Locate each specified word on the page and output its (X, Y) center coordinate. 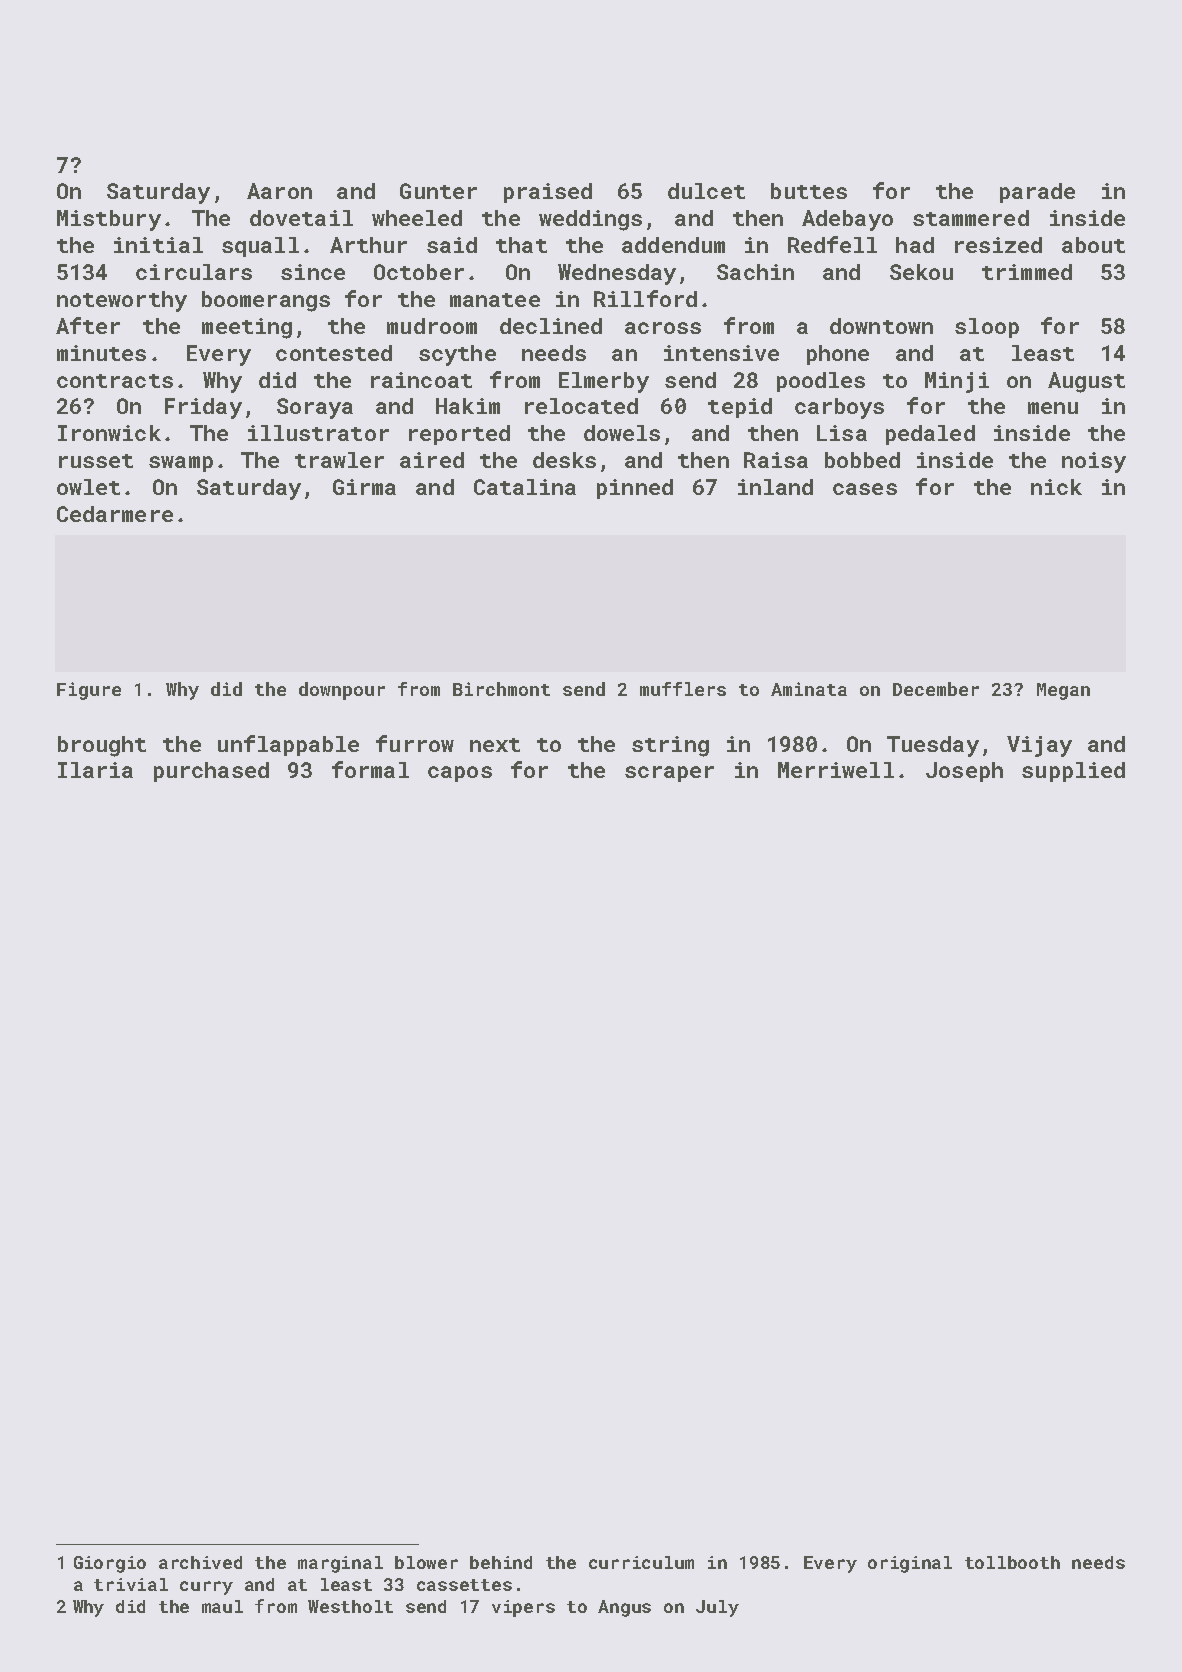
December (936, 689)
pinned (635, 489)
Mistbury (109, 220)
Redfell (832, 244)
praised (548, 193)
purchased (211, 772)
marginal (340, 1564)
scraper (669, 774)
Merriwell (836, 770)
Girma (364, 487)
